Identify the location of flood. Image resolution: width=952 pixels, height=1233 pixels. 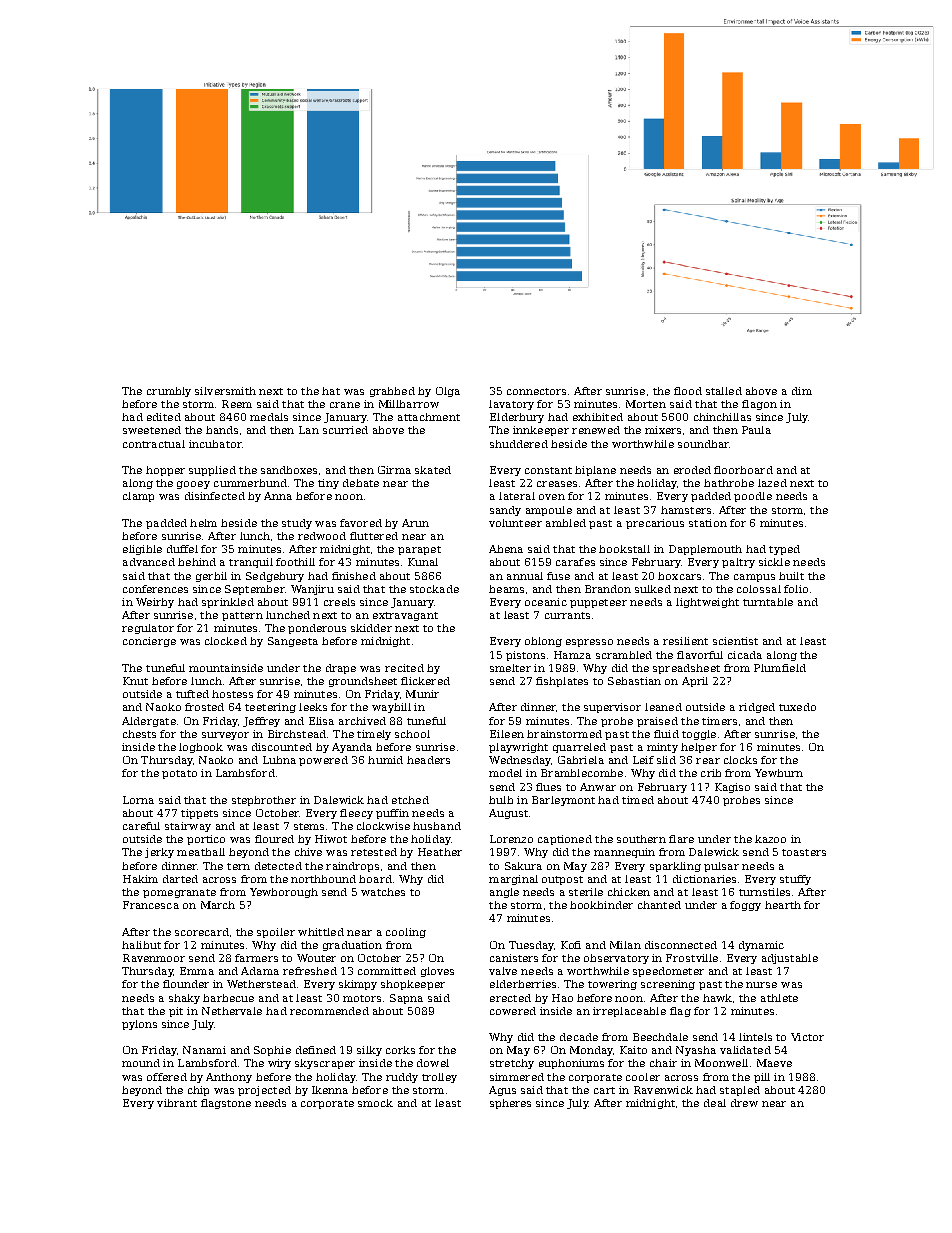
(688, 391).
